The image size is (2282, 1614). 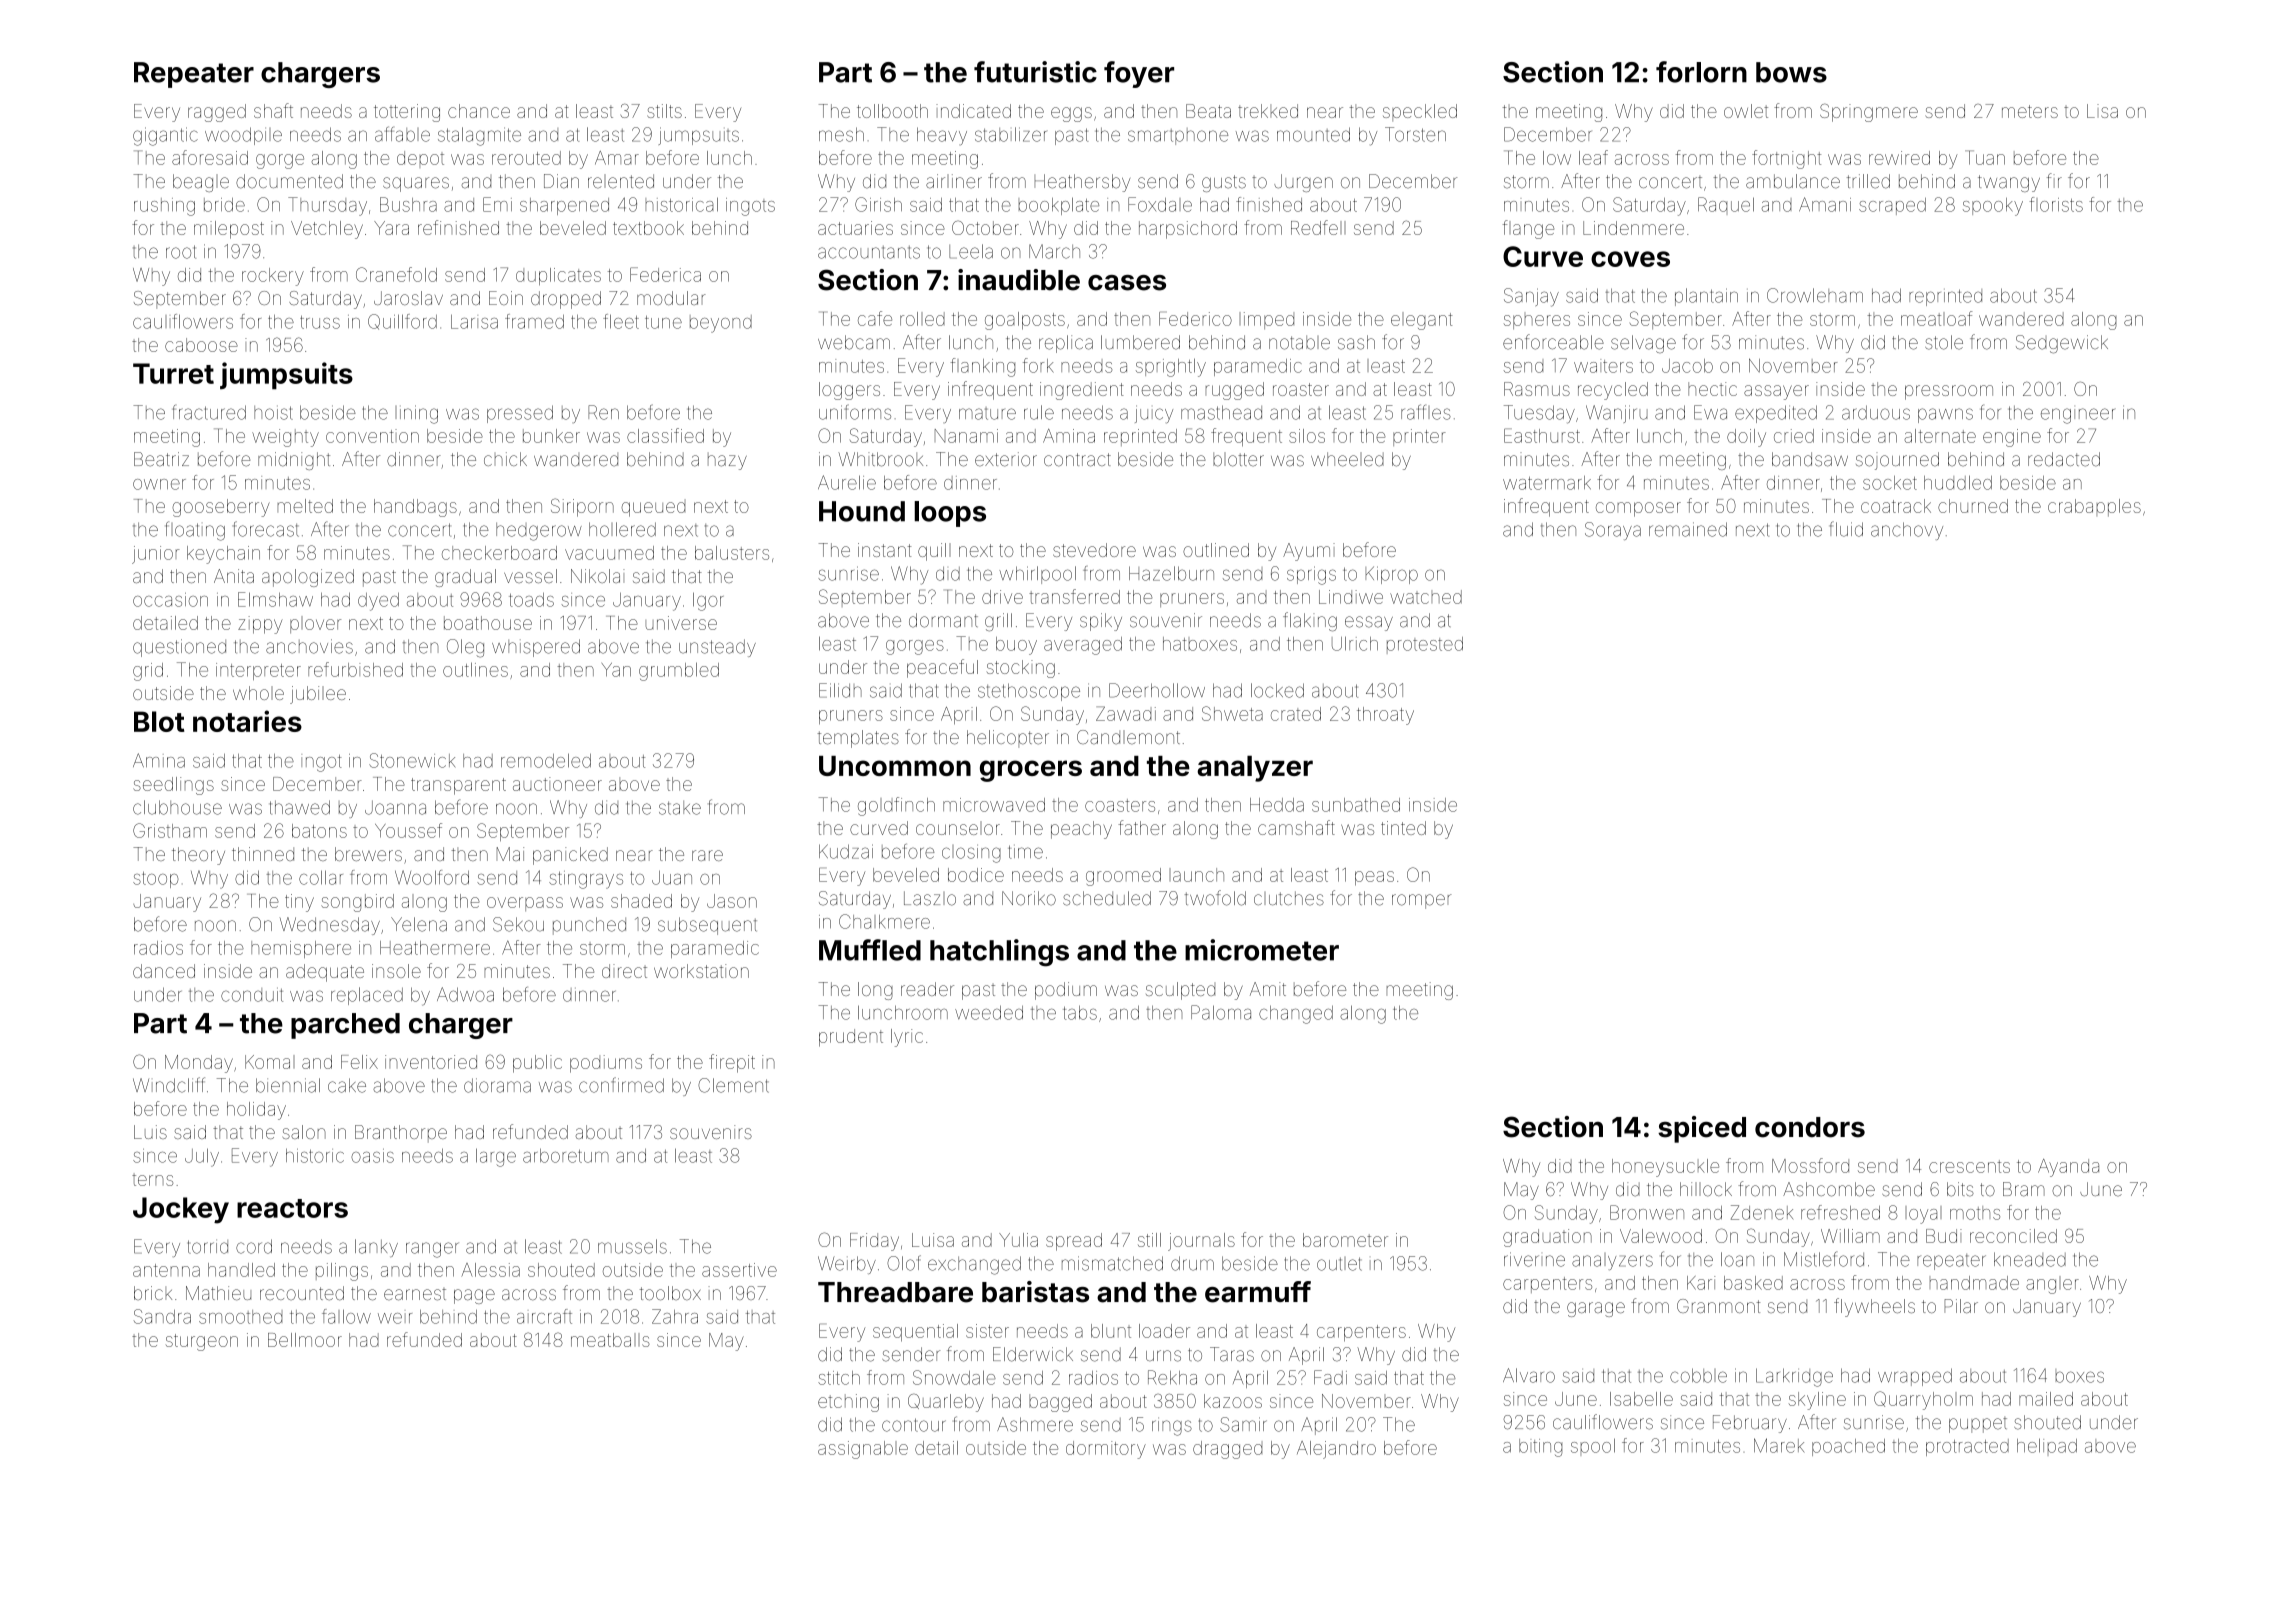 I want to click on dropped, so click(x=566, y=300).
